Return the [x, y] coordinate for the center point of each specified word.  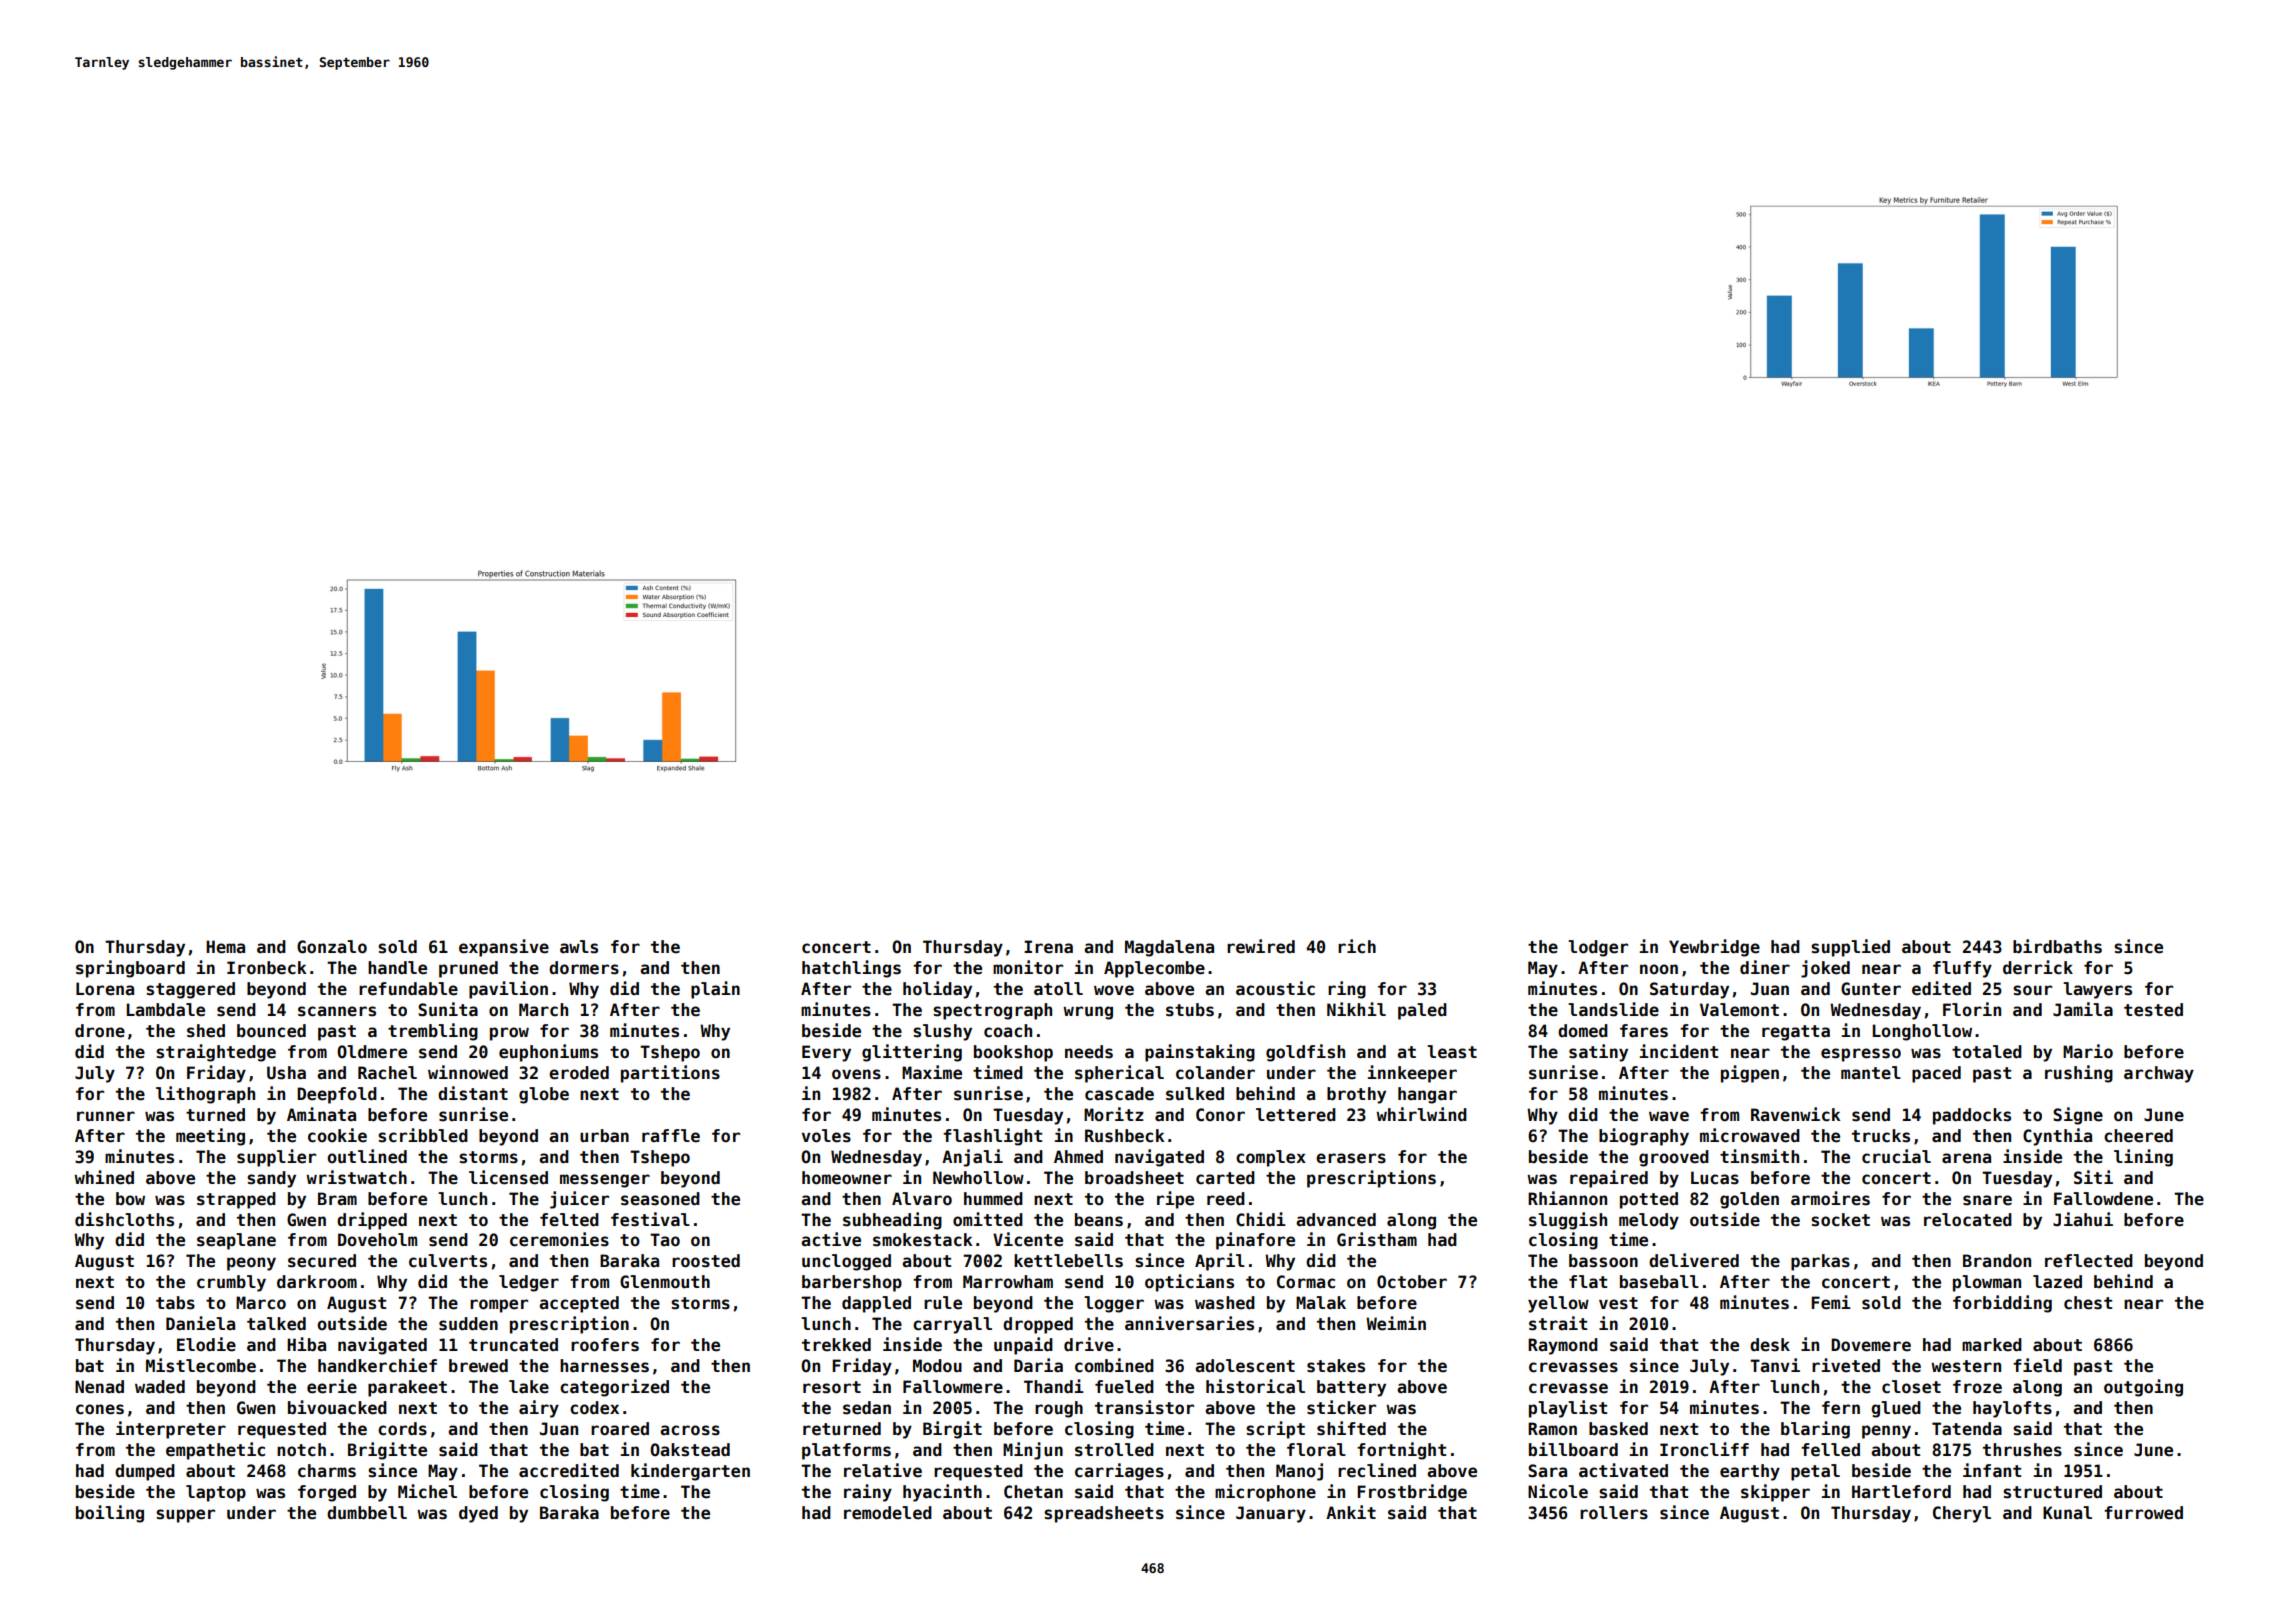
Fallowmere [953, 1387]
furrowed [2143, 1513]
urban [604, 1136]
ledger [529, 1283]
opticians [1189, 1283]
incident [1678, 1051]
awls [579, 947]
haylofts [2012, 1409]
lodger [1598, 948]
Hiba [306, 1344]
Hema [225, 947]
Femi [1831, 1302]
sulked [1195, 1094]
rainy [868, 1493]
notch [301, 1450]
